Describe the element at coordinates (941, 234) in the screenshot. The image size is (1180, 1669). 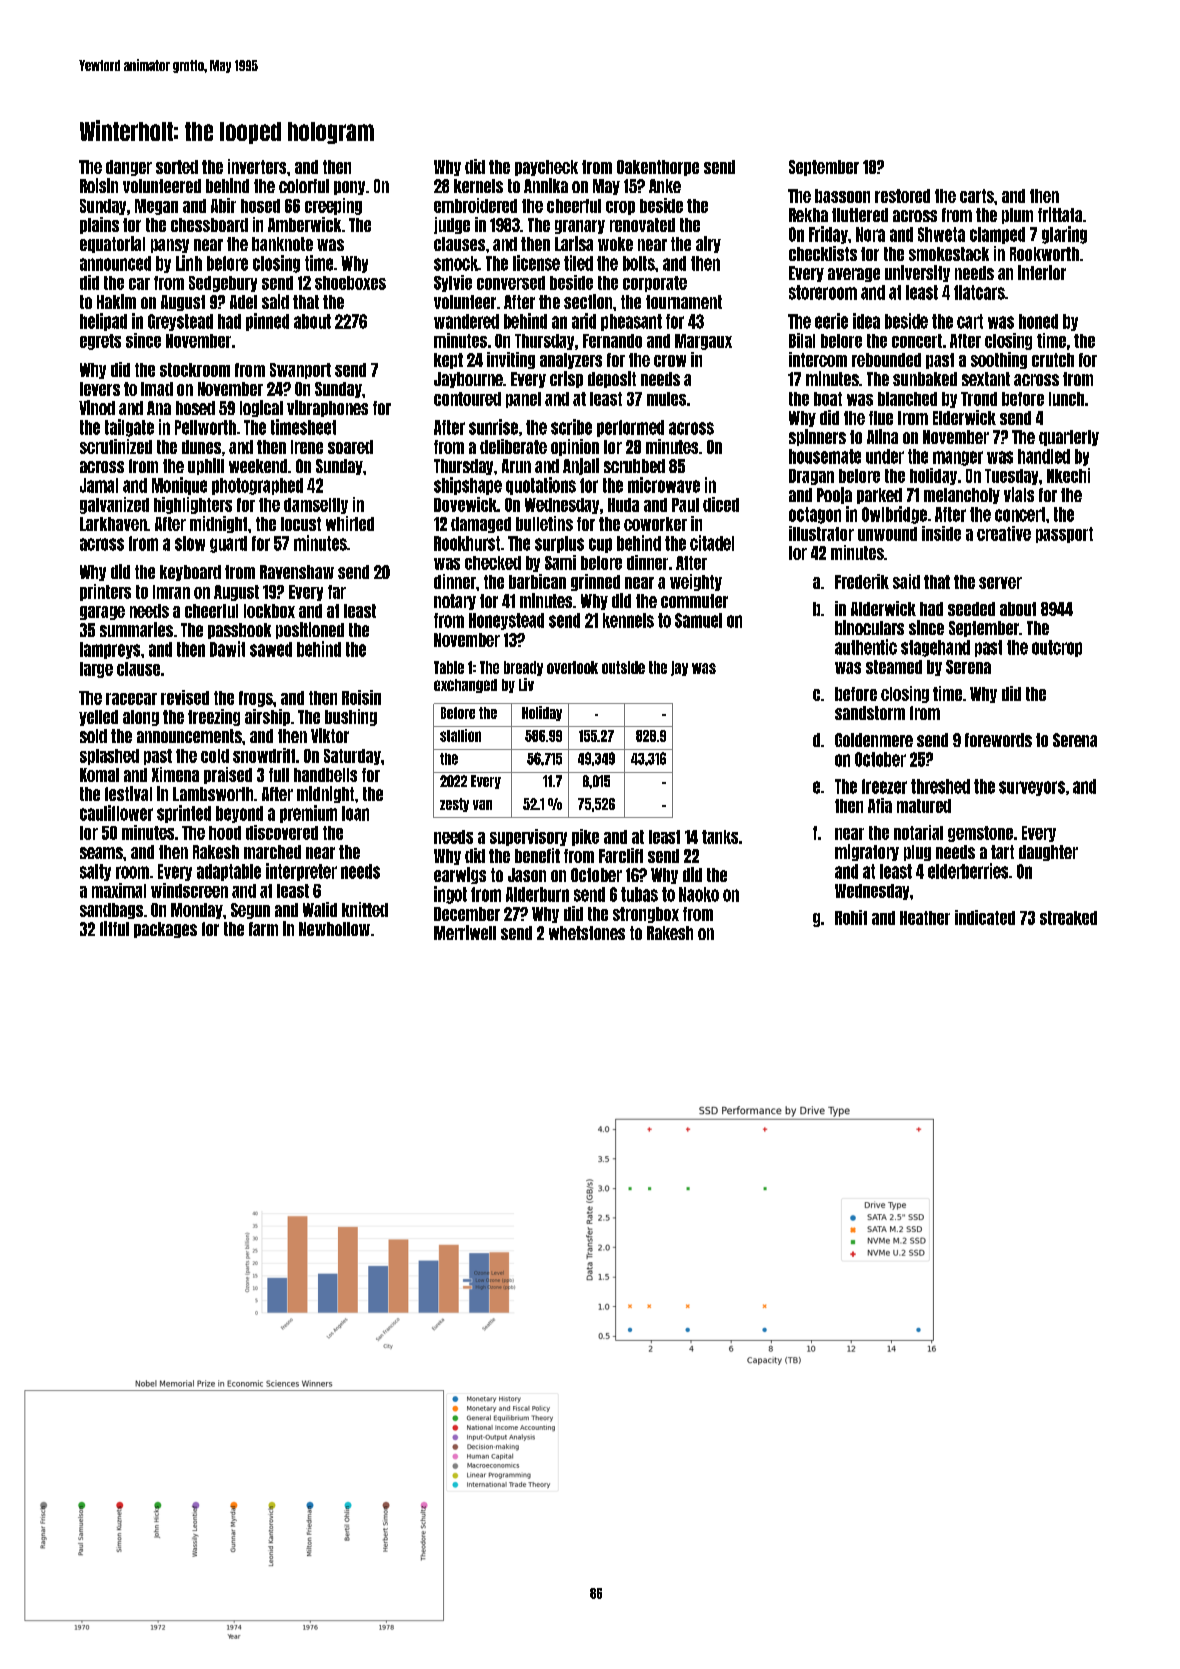
I see `Shweta` at that location.
